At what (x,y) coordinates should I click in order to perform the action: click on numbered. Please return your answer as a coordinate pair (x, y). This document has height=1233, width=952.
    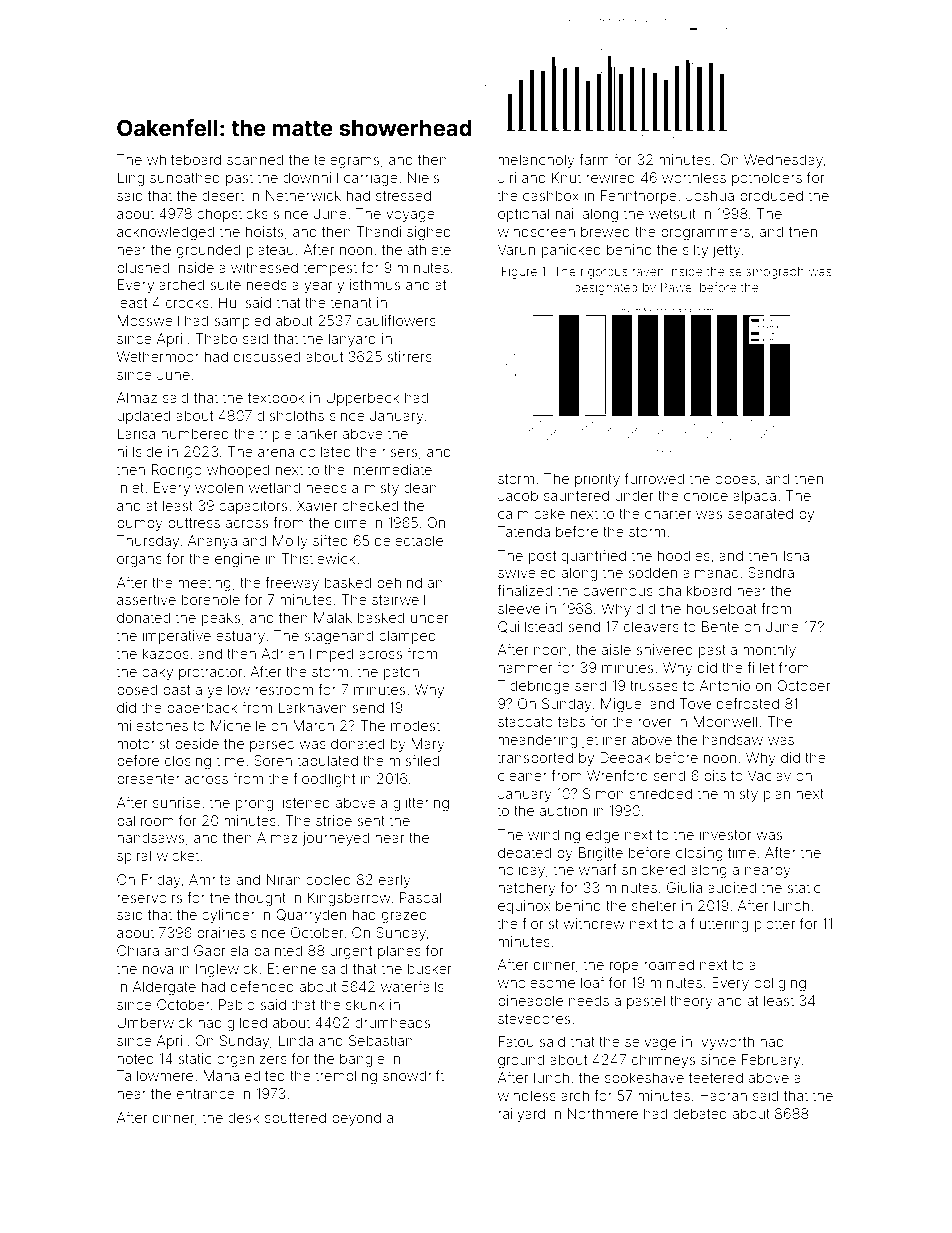
    Looking at the image, I should click on (195, 433).
